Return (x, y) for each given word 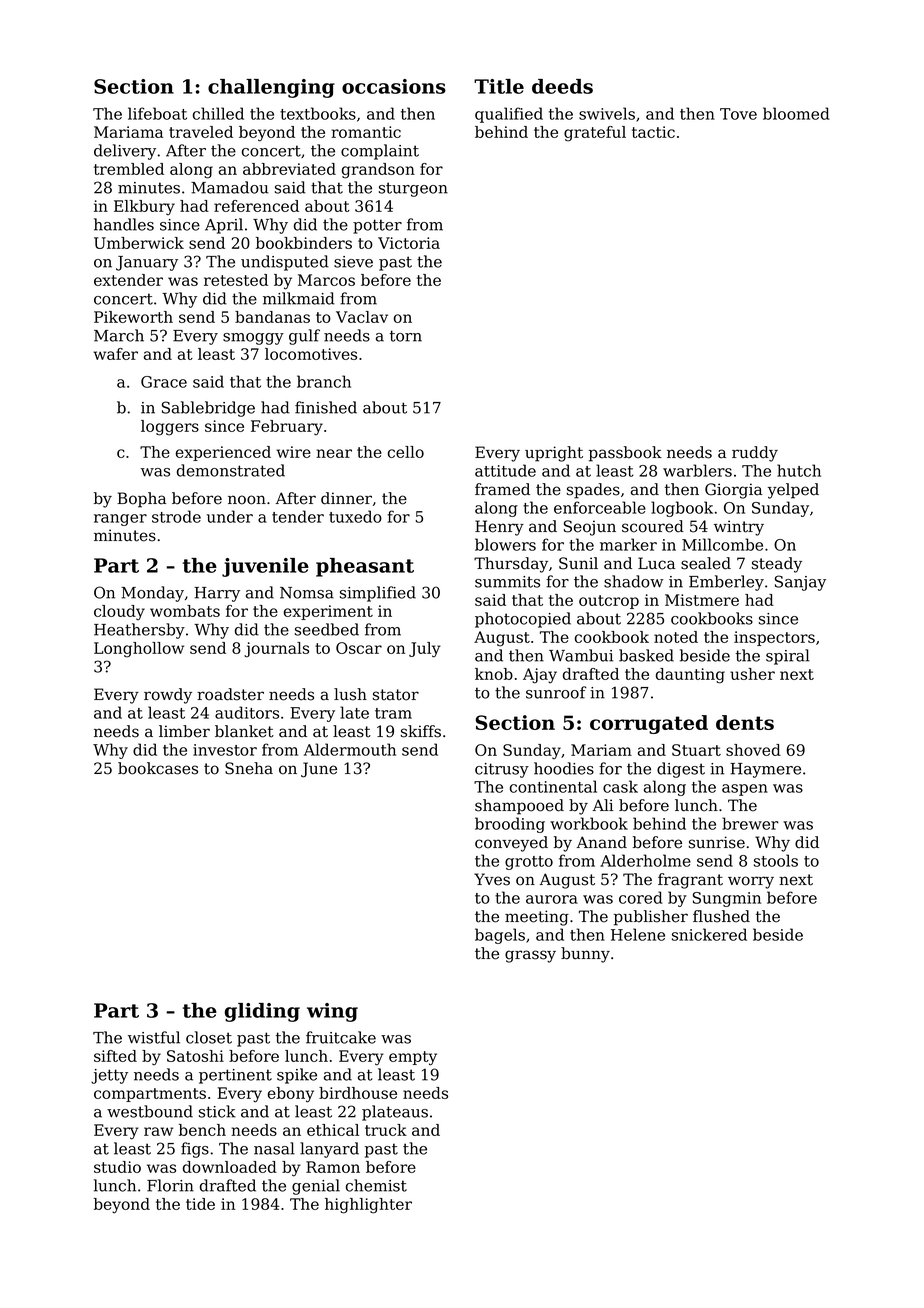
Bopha (141, 500)
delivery (125, 152)
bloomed (796, 113)
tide (200, 1204)
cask (620, 786)
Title (499, 86)
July (425, 650)
